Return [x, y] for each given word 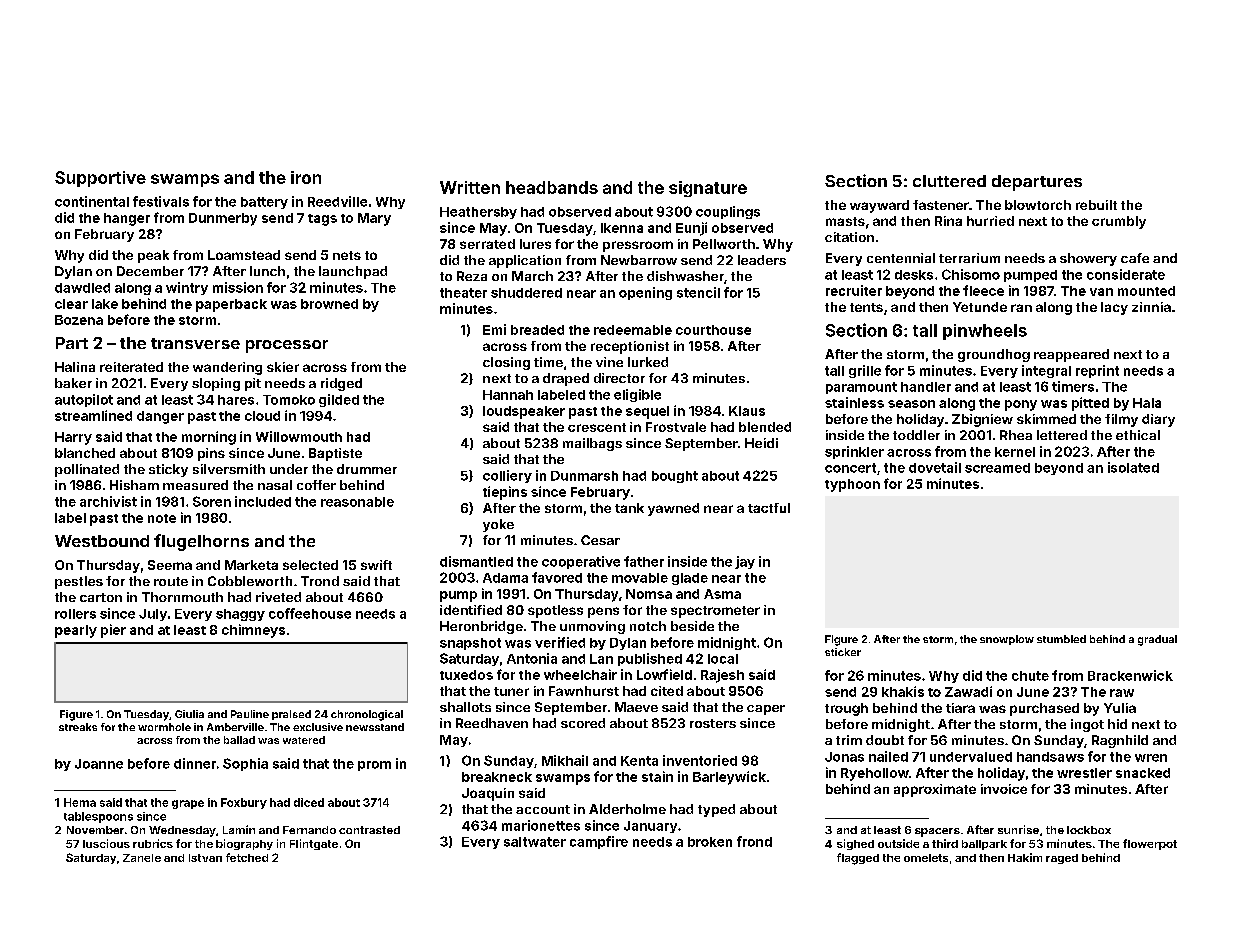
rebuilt [1096, 205]
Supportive [100, 179]
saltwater [535, 842]
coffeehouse [310, 613]
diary [1158, 420]
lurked [648, 362]
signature [708, 189]
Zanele [142, 858]
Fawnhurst [584, 691]
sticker [843, 652]
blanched [85, 453]
